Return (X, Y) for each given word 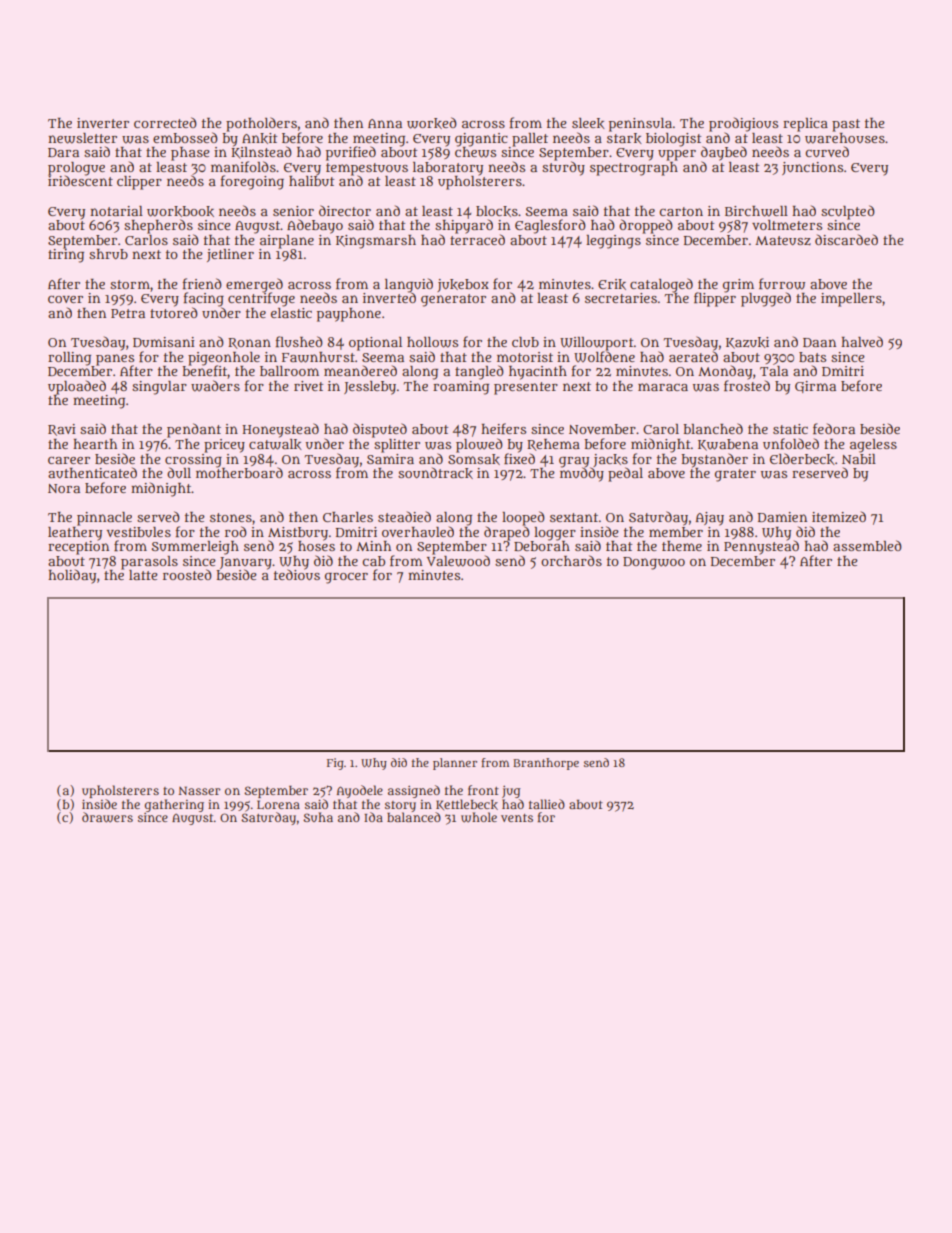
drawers (107, 817)
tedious (297, 575)
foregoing (252, 182)
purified (351, 153)
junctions (812, 168)
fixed (519, 458)
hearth (95, 444)
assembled (867, 545)
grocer (346, 578)
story (400, 806)
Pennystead (761, 547)
